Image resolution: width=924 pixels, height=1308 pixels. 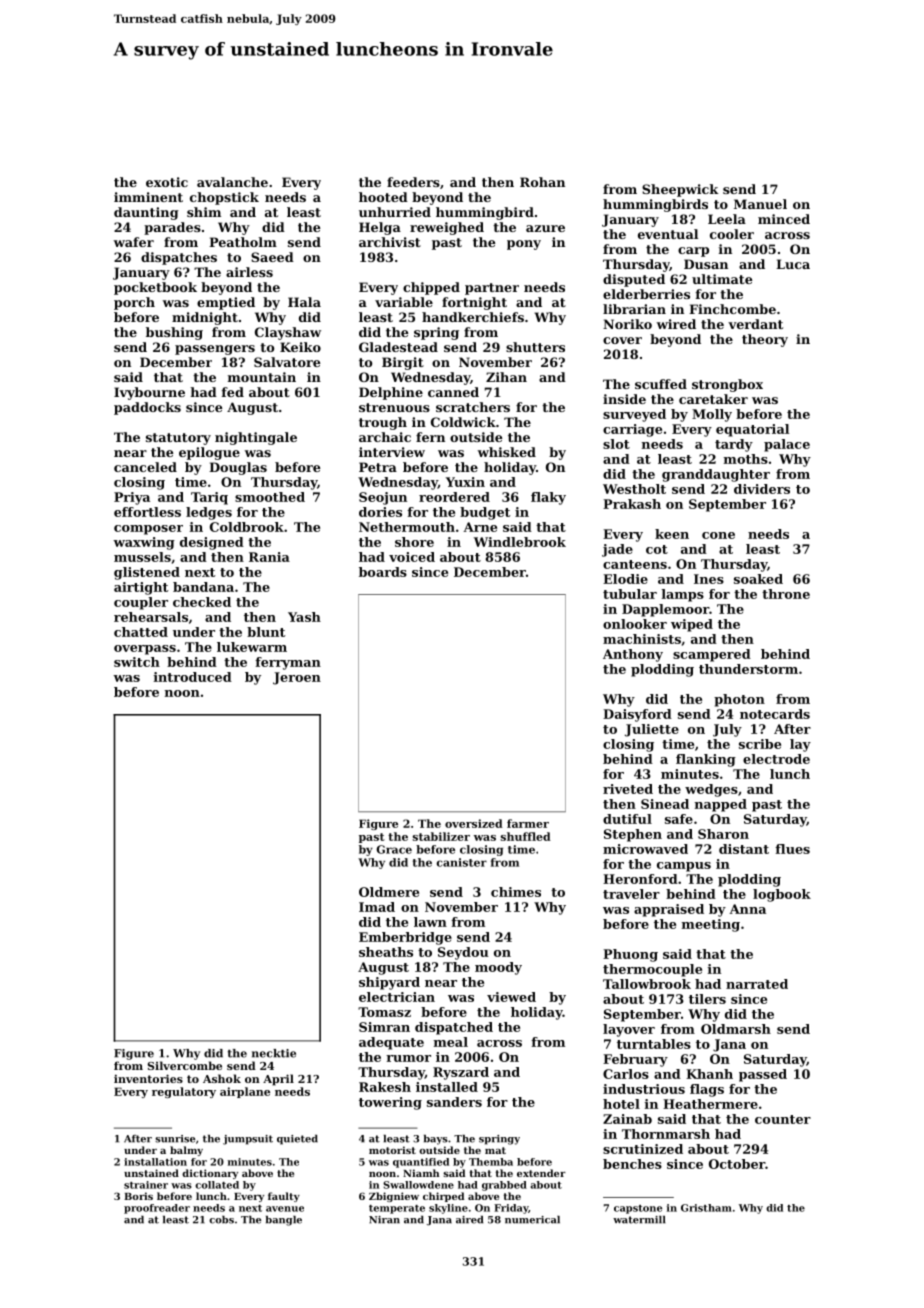 What do you see at coordinates (732, 309) in the page?
I see `Finchcombe` at bounding box center [732, 309].
